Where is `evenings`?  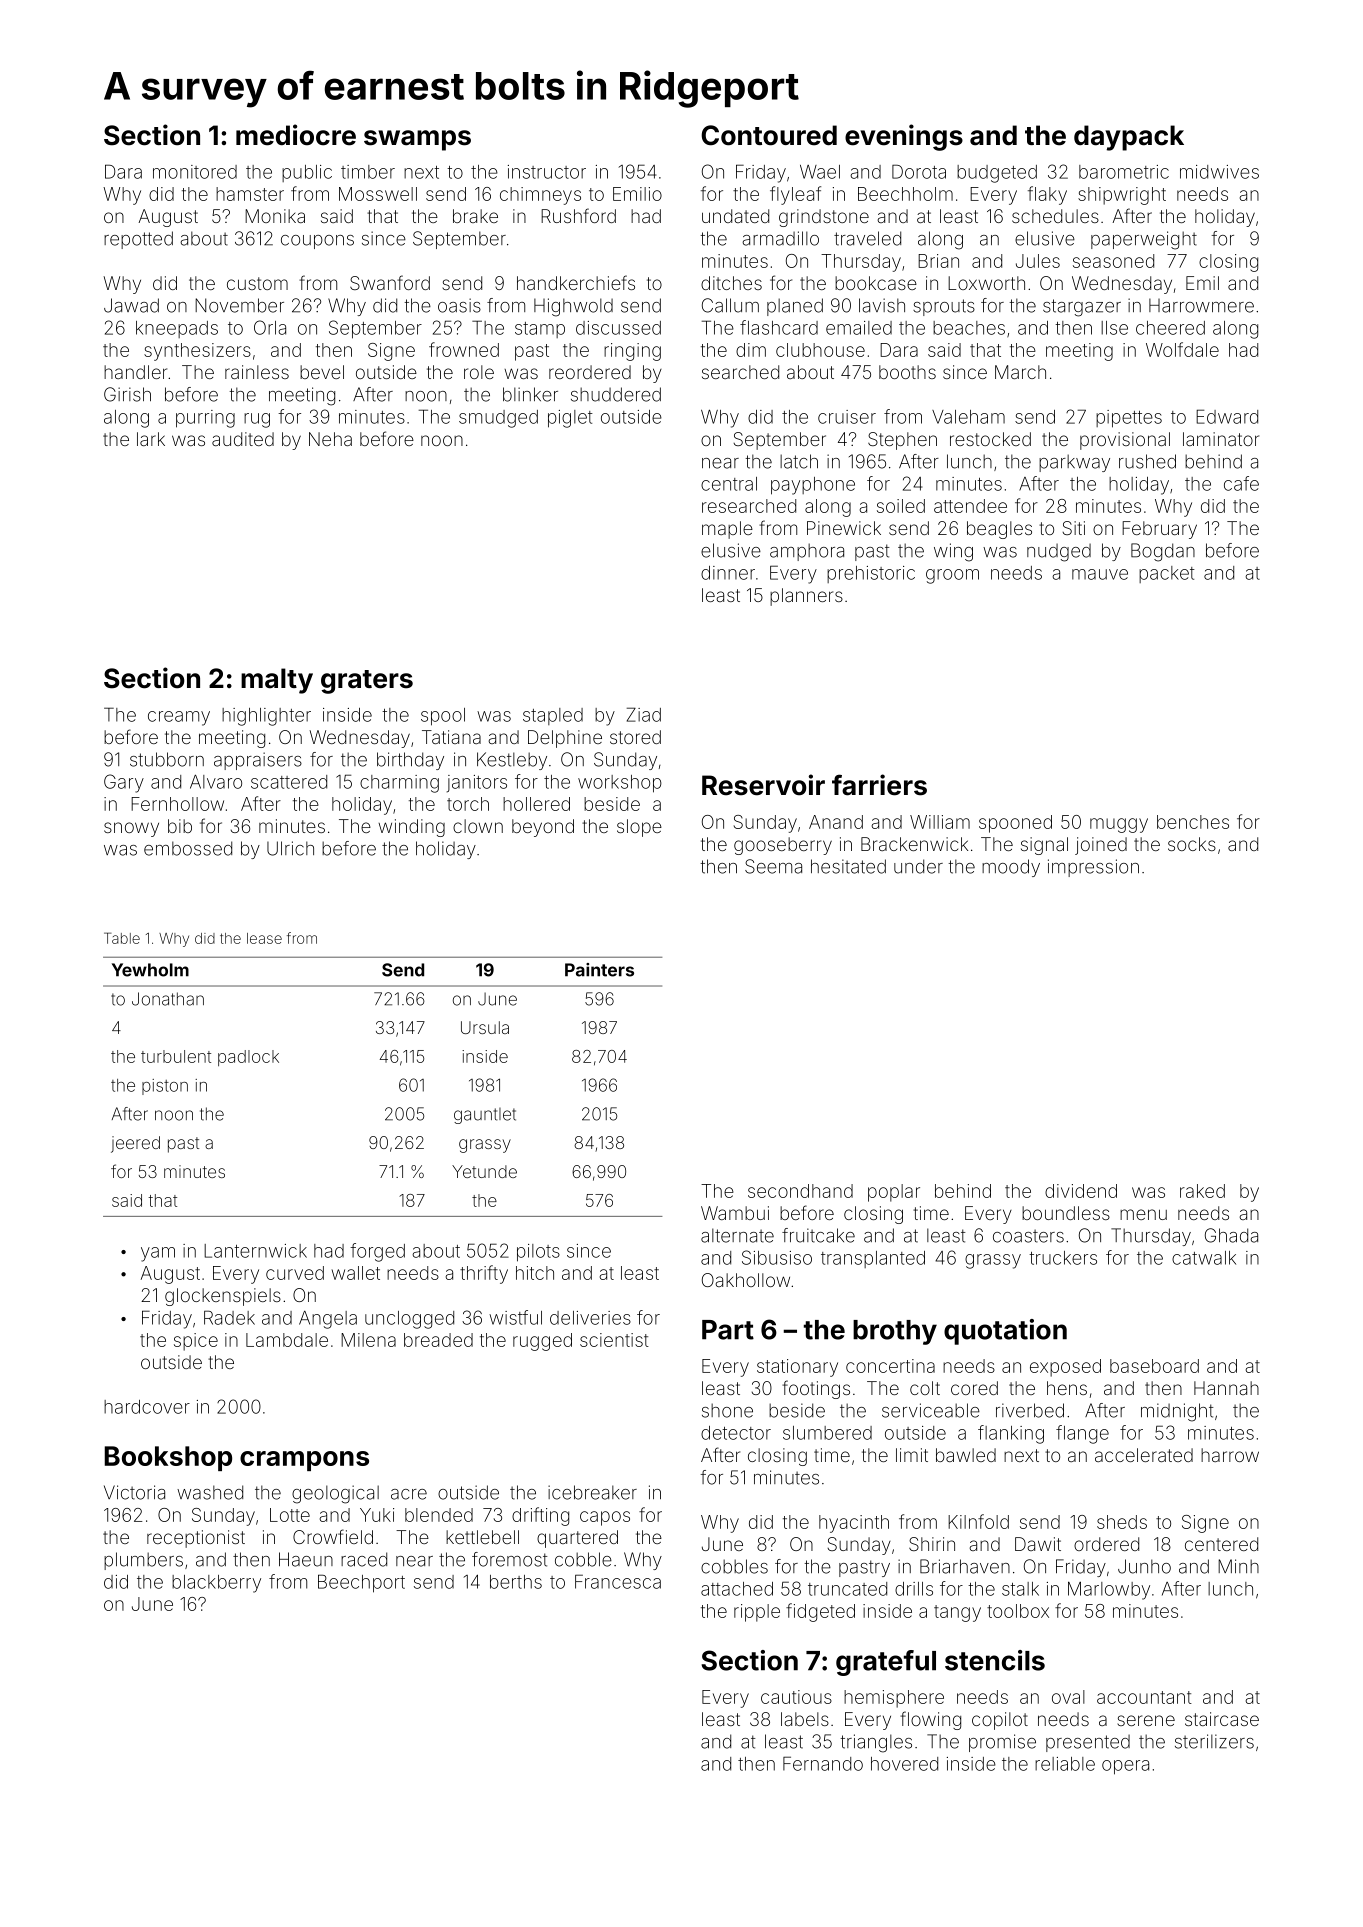 evenings is located at coordinates (904, 137).
